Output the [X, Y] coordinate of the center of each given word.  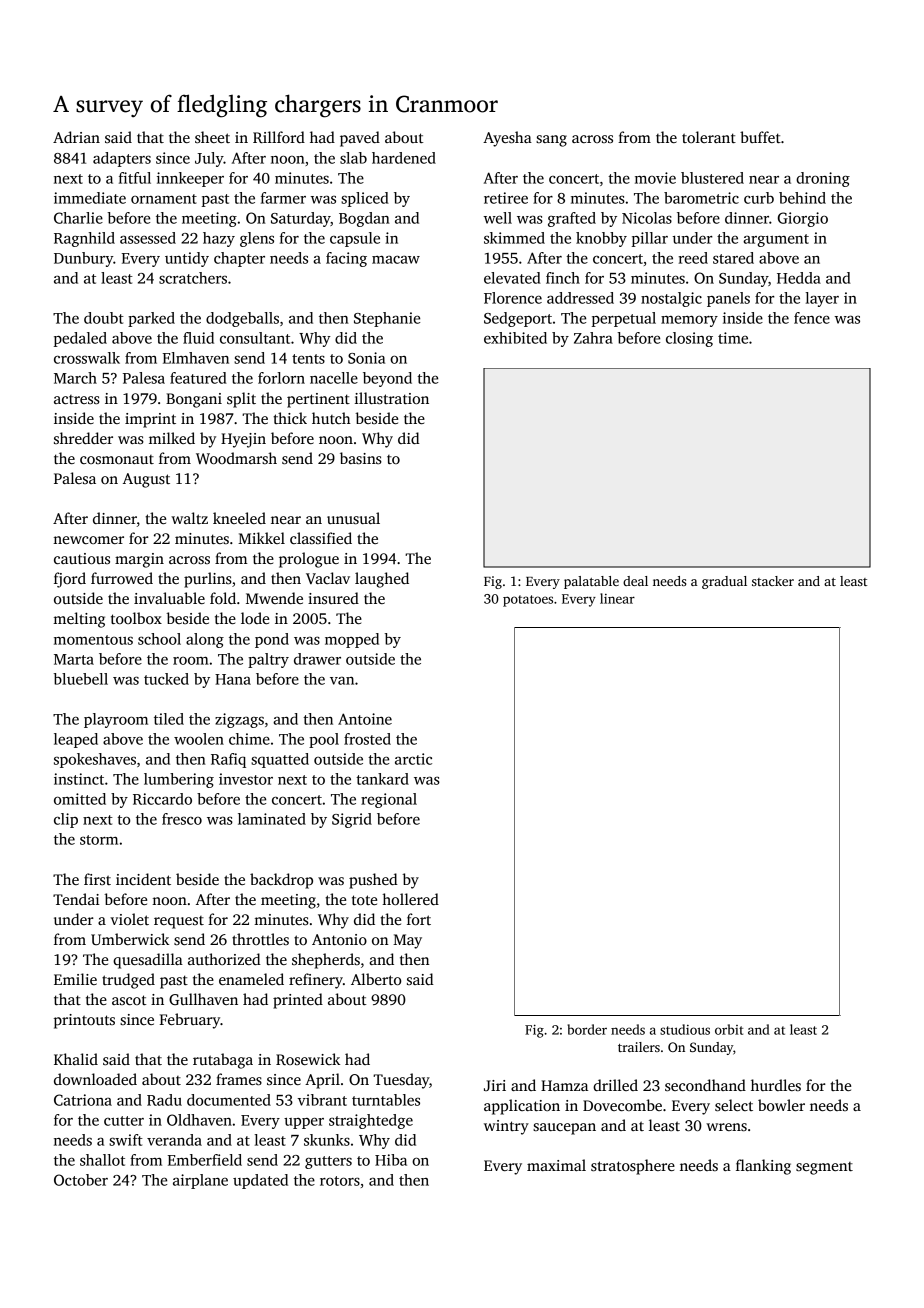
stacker [773, 581]
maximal [556, 1165]
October [81, 1180]
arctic [413, 759]
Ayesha [507, 139]
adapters [122, 159]
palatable [591, 582]
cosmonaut [117, 459]
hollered [410, 899]
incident [143, 879]
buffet [760, 137]
